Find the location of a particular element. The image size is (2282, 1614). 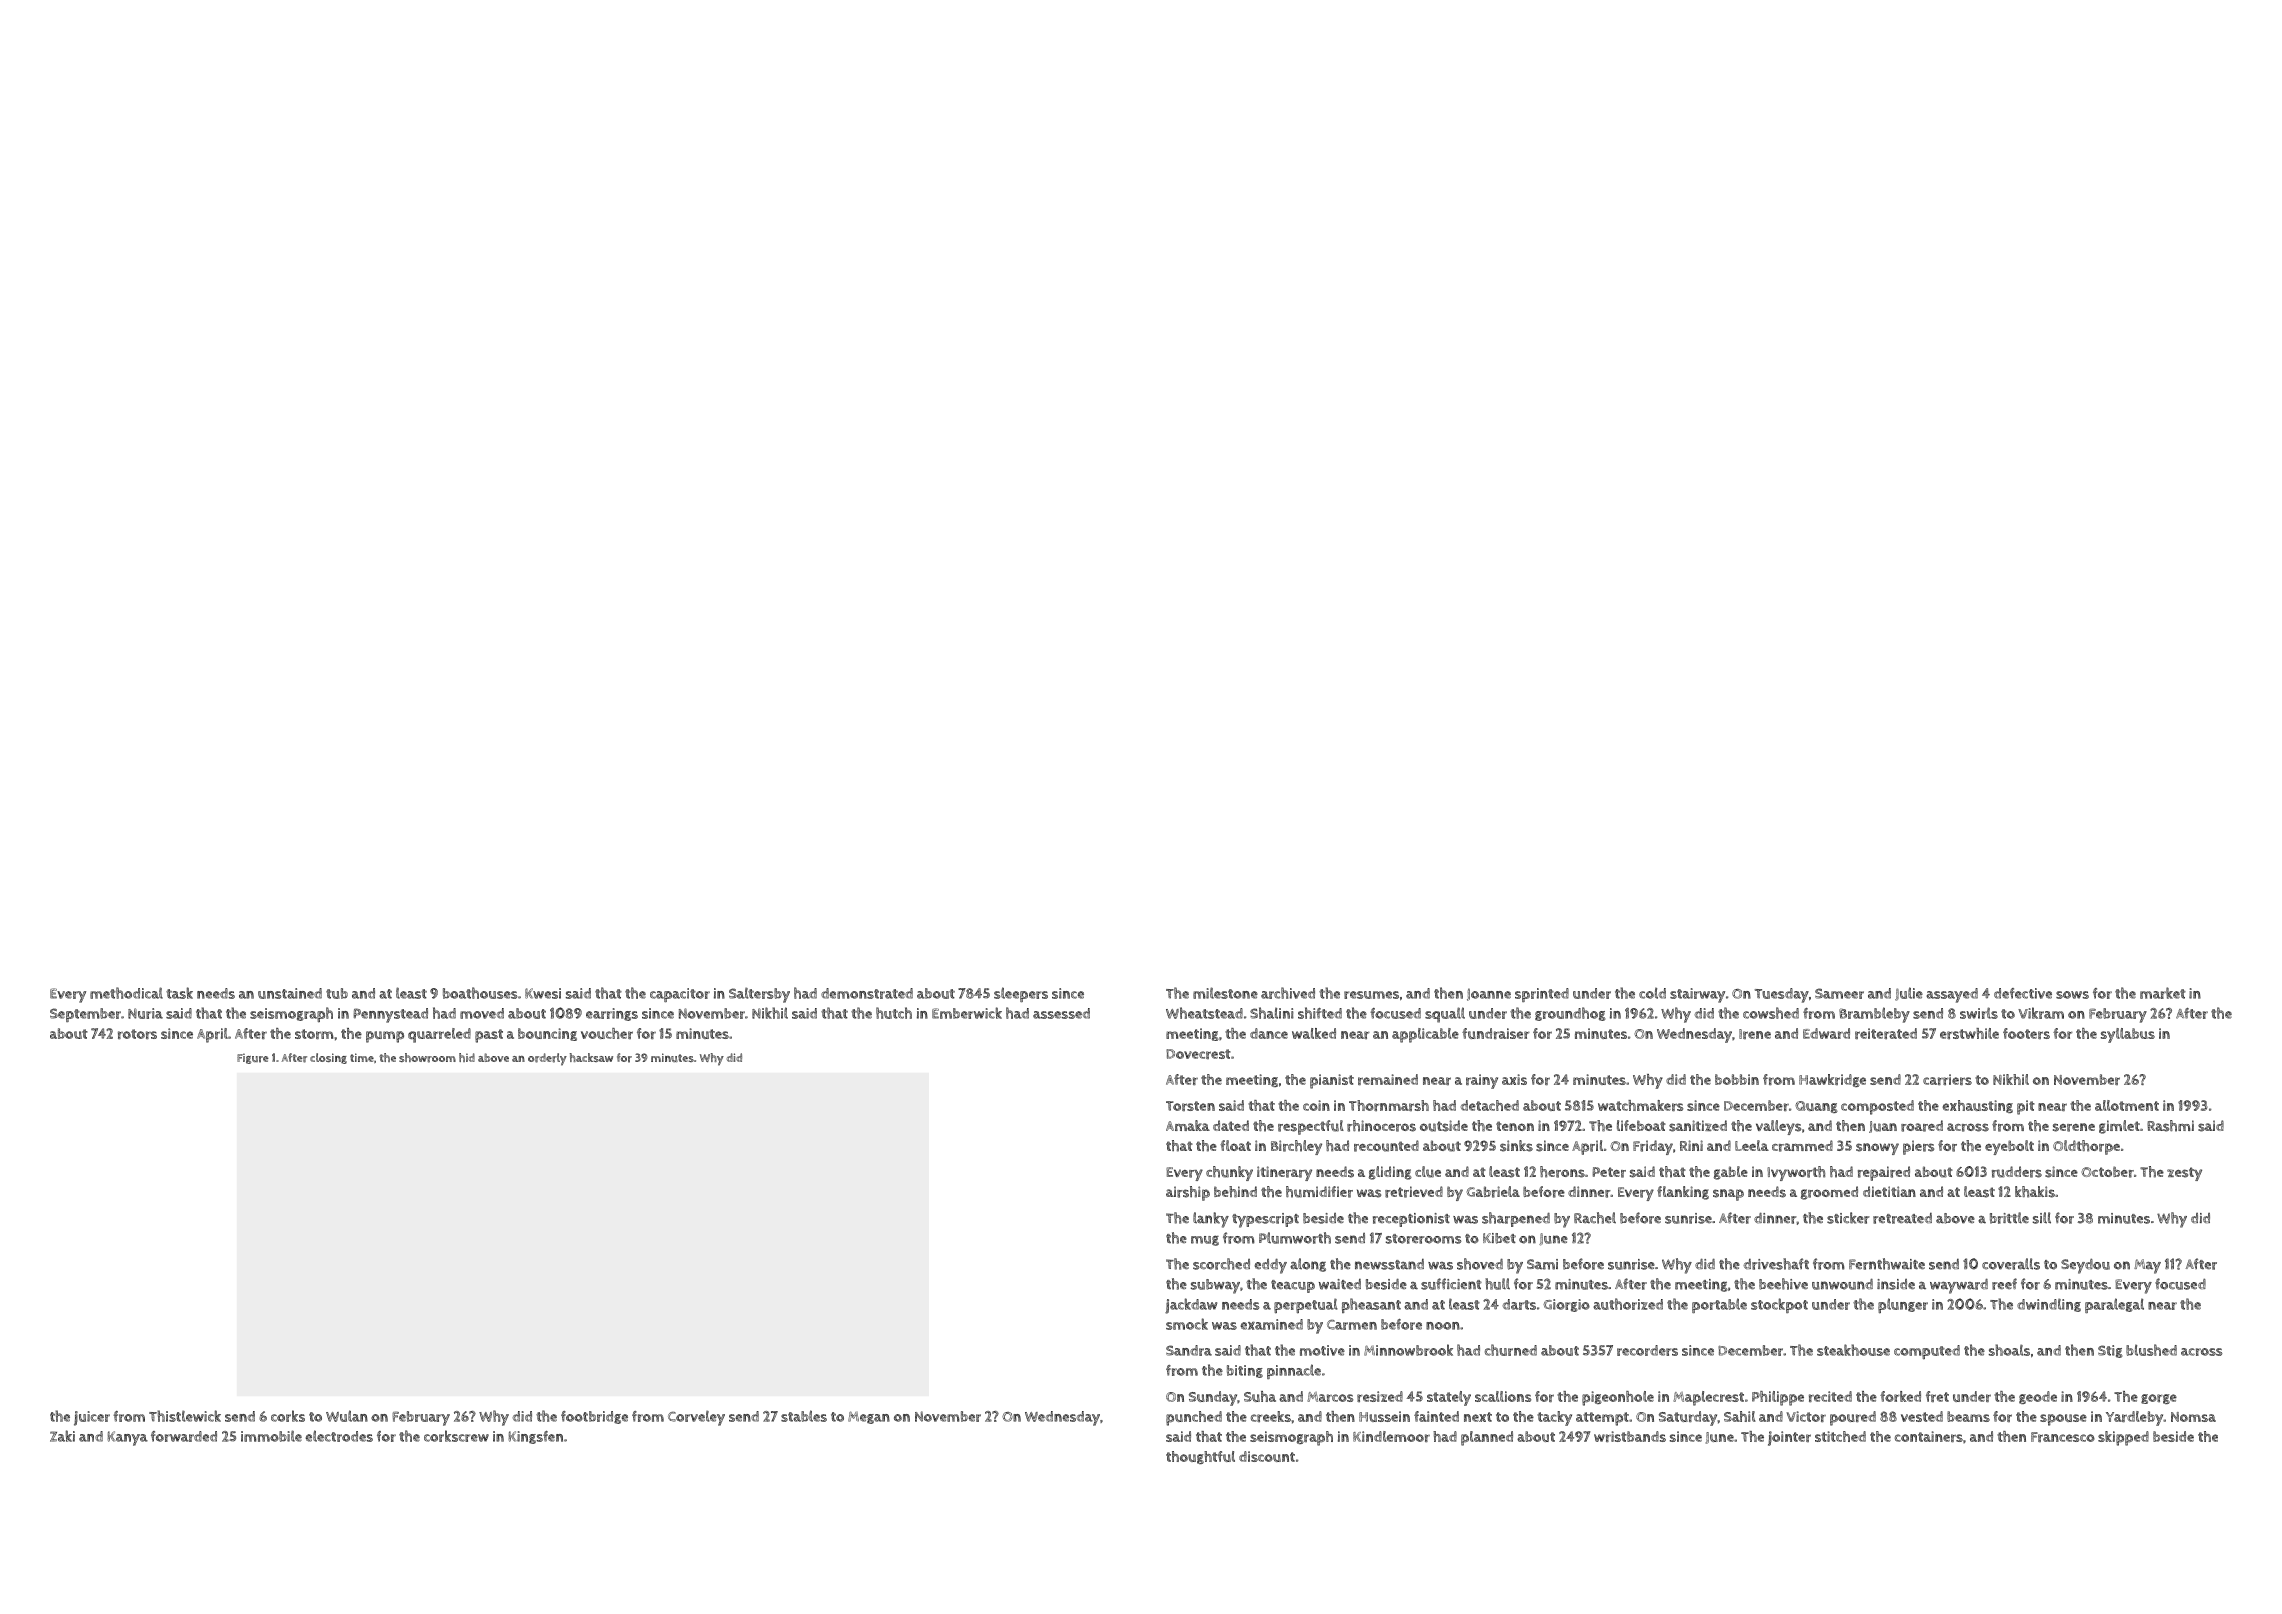

Kwesi is located at coordinates (543, 993).
